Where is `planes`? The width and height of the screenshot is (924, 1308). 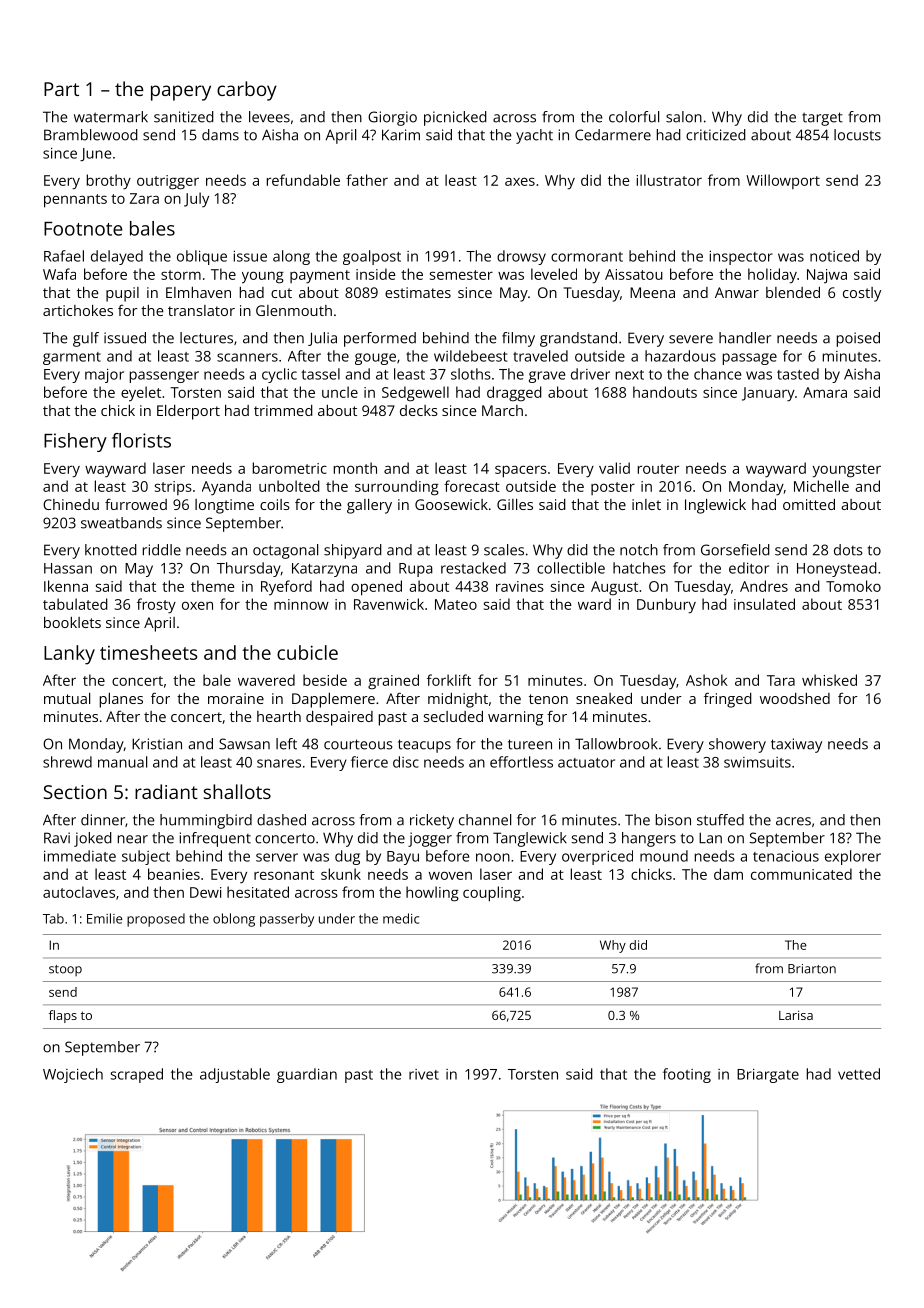
planes is located at coordinates (121, 700).
